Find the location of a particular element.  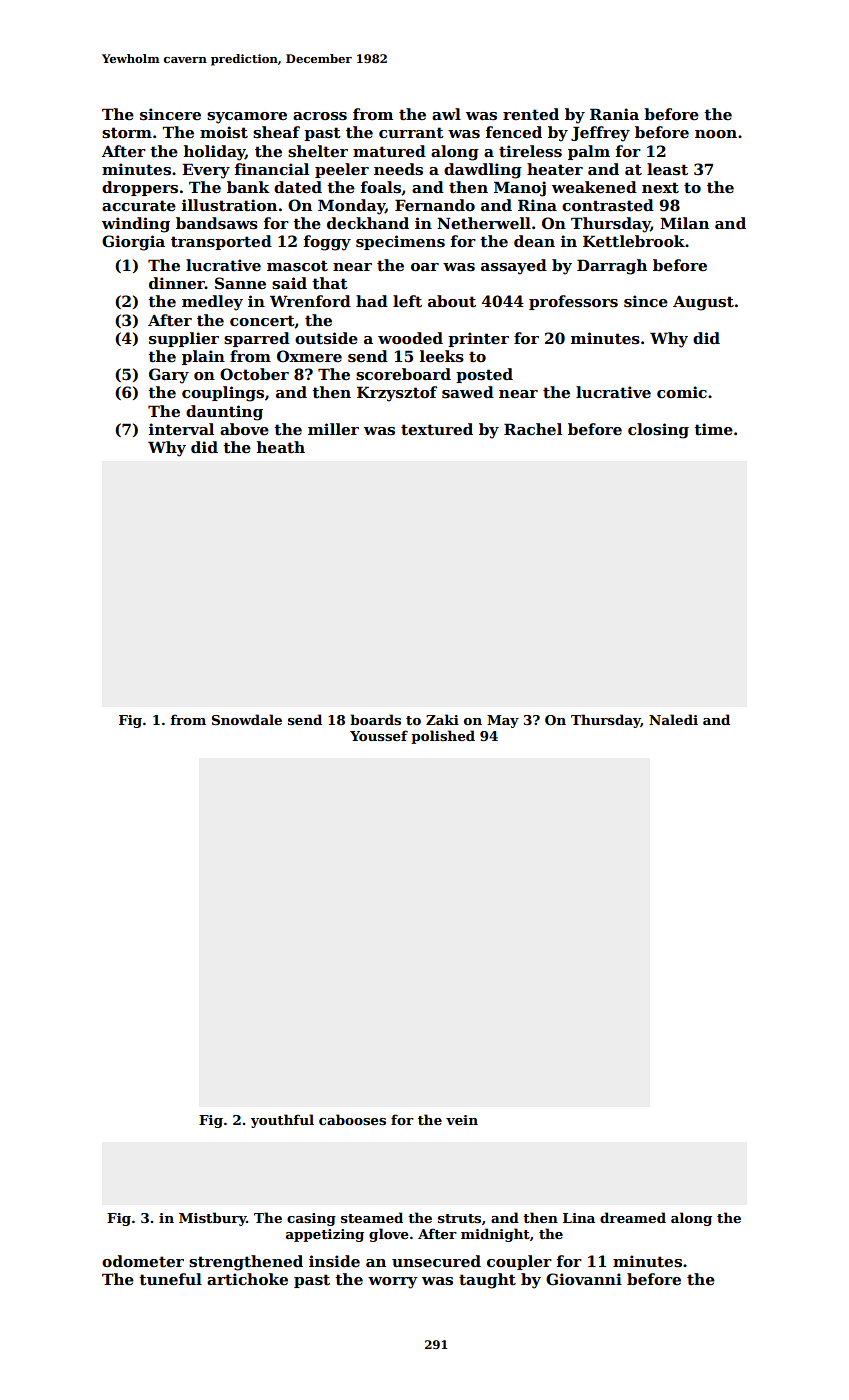

textured is located at coordinates (437, 429).
